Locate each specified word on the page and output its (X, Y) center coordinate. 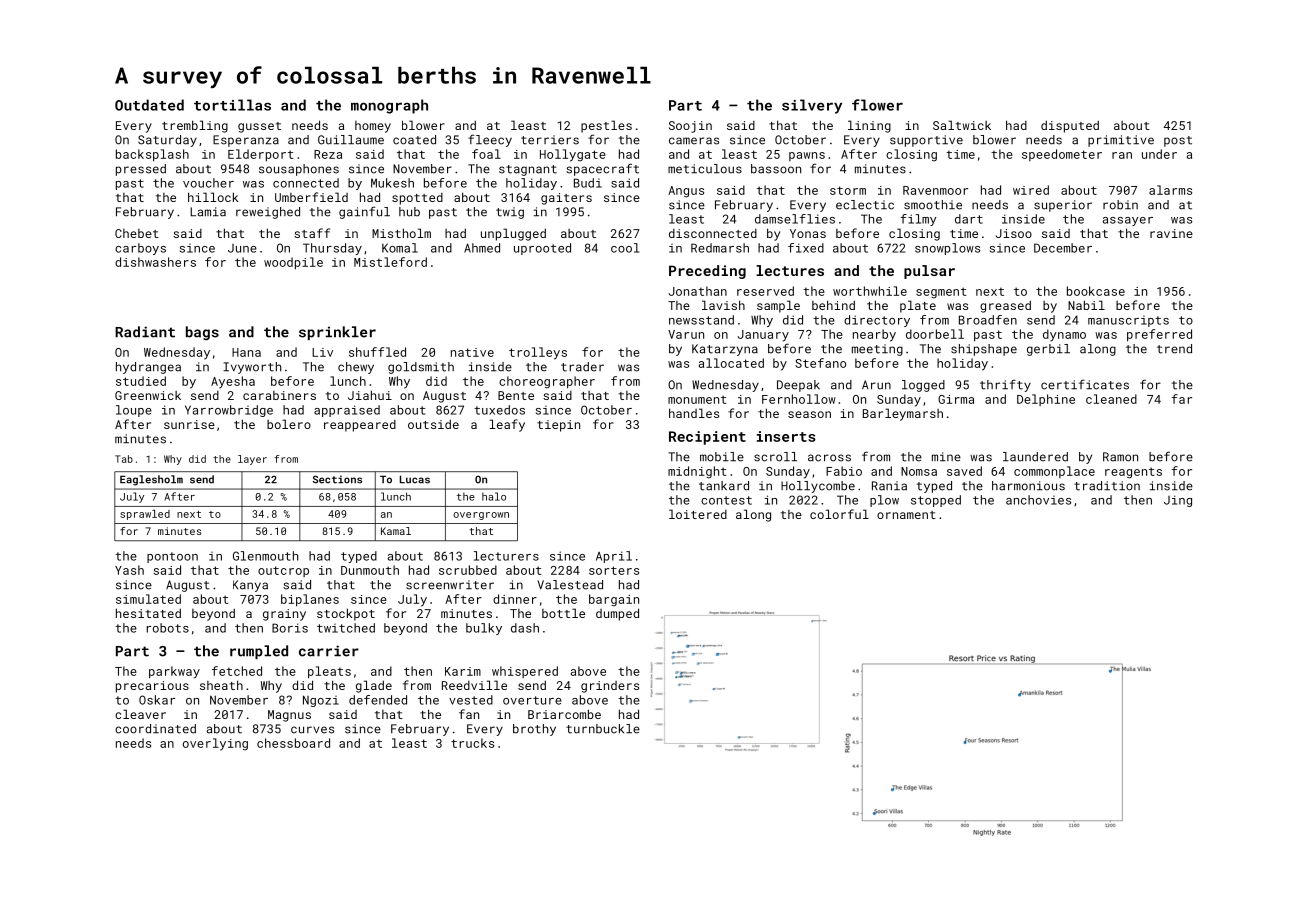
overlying (215, 744)
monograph (389, 106)
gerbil (1048, 350)
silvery (812, 106)
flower (877, 105)
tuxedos (499, 410)
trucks (472, 743)
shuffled (377, 352)
